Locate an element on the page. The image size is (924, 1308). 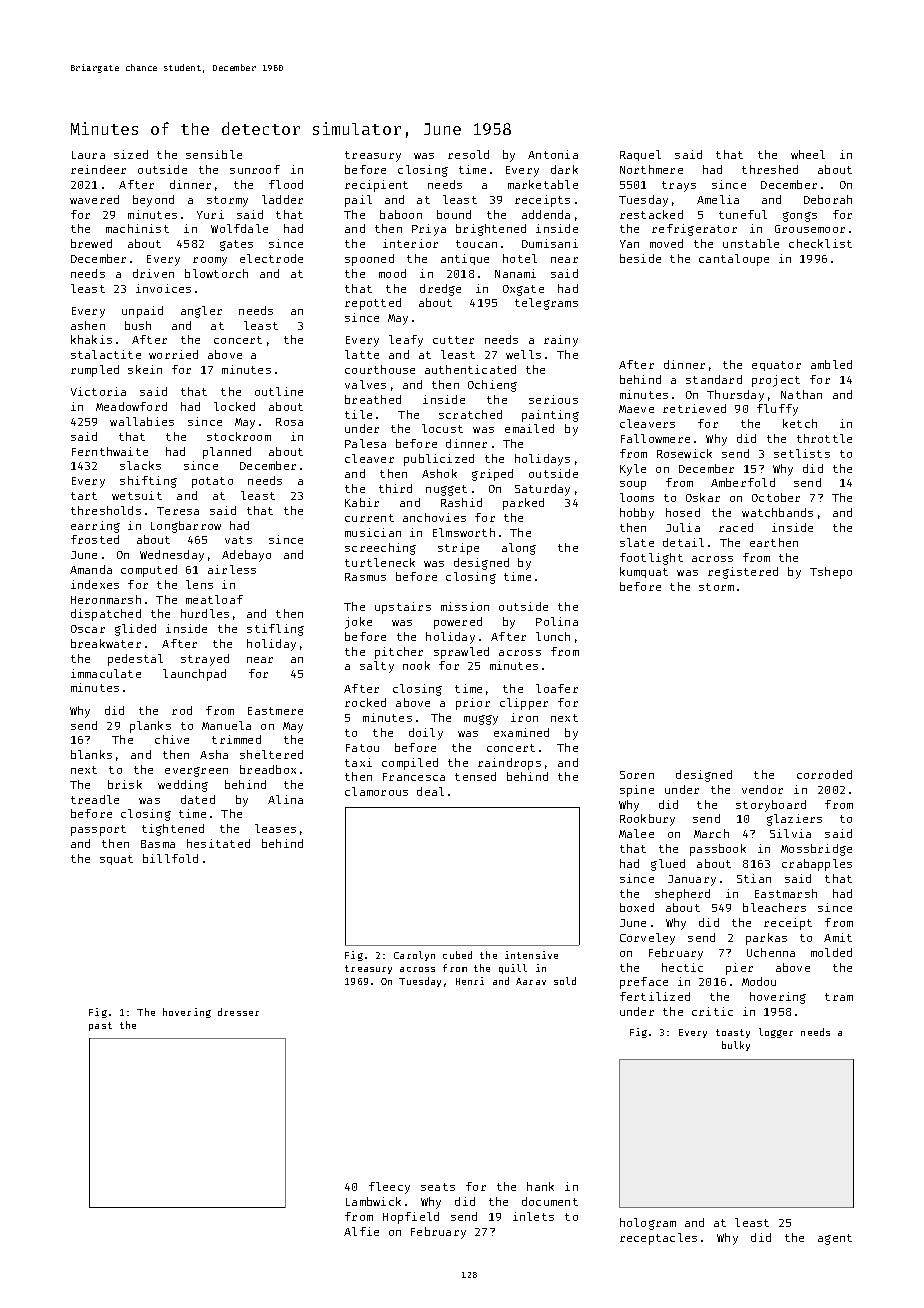
leases is located at coordinates (275, 828).
